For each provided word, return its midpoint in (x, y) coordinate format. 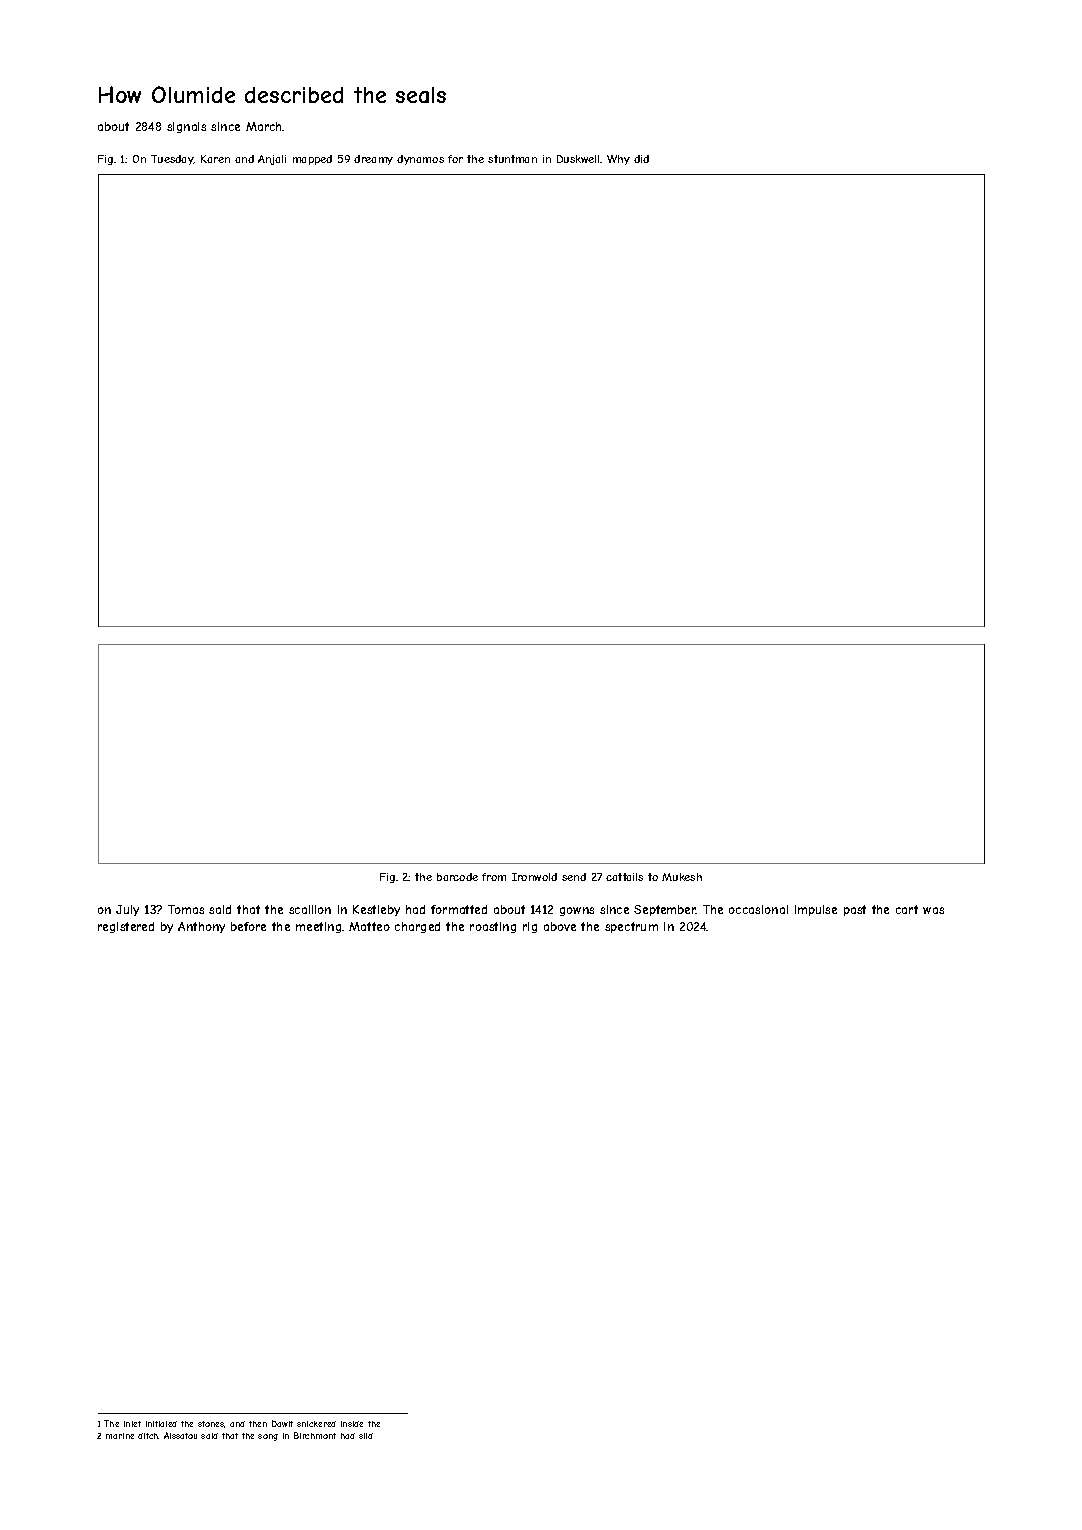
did (641, 159)
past (855, 910)
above (560, 926)
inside (352, 1424)
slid (366, 1436)
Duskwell (579, 159)
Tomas (186, 909)
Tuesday (172, 160)
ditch (148, 1436)
